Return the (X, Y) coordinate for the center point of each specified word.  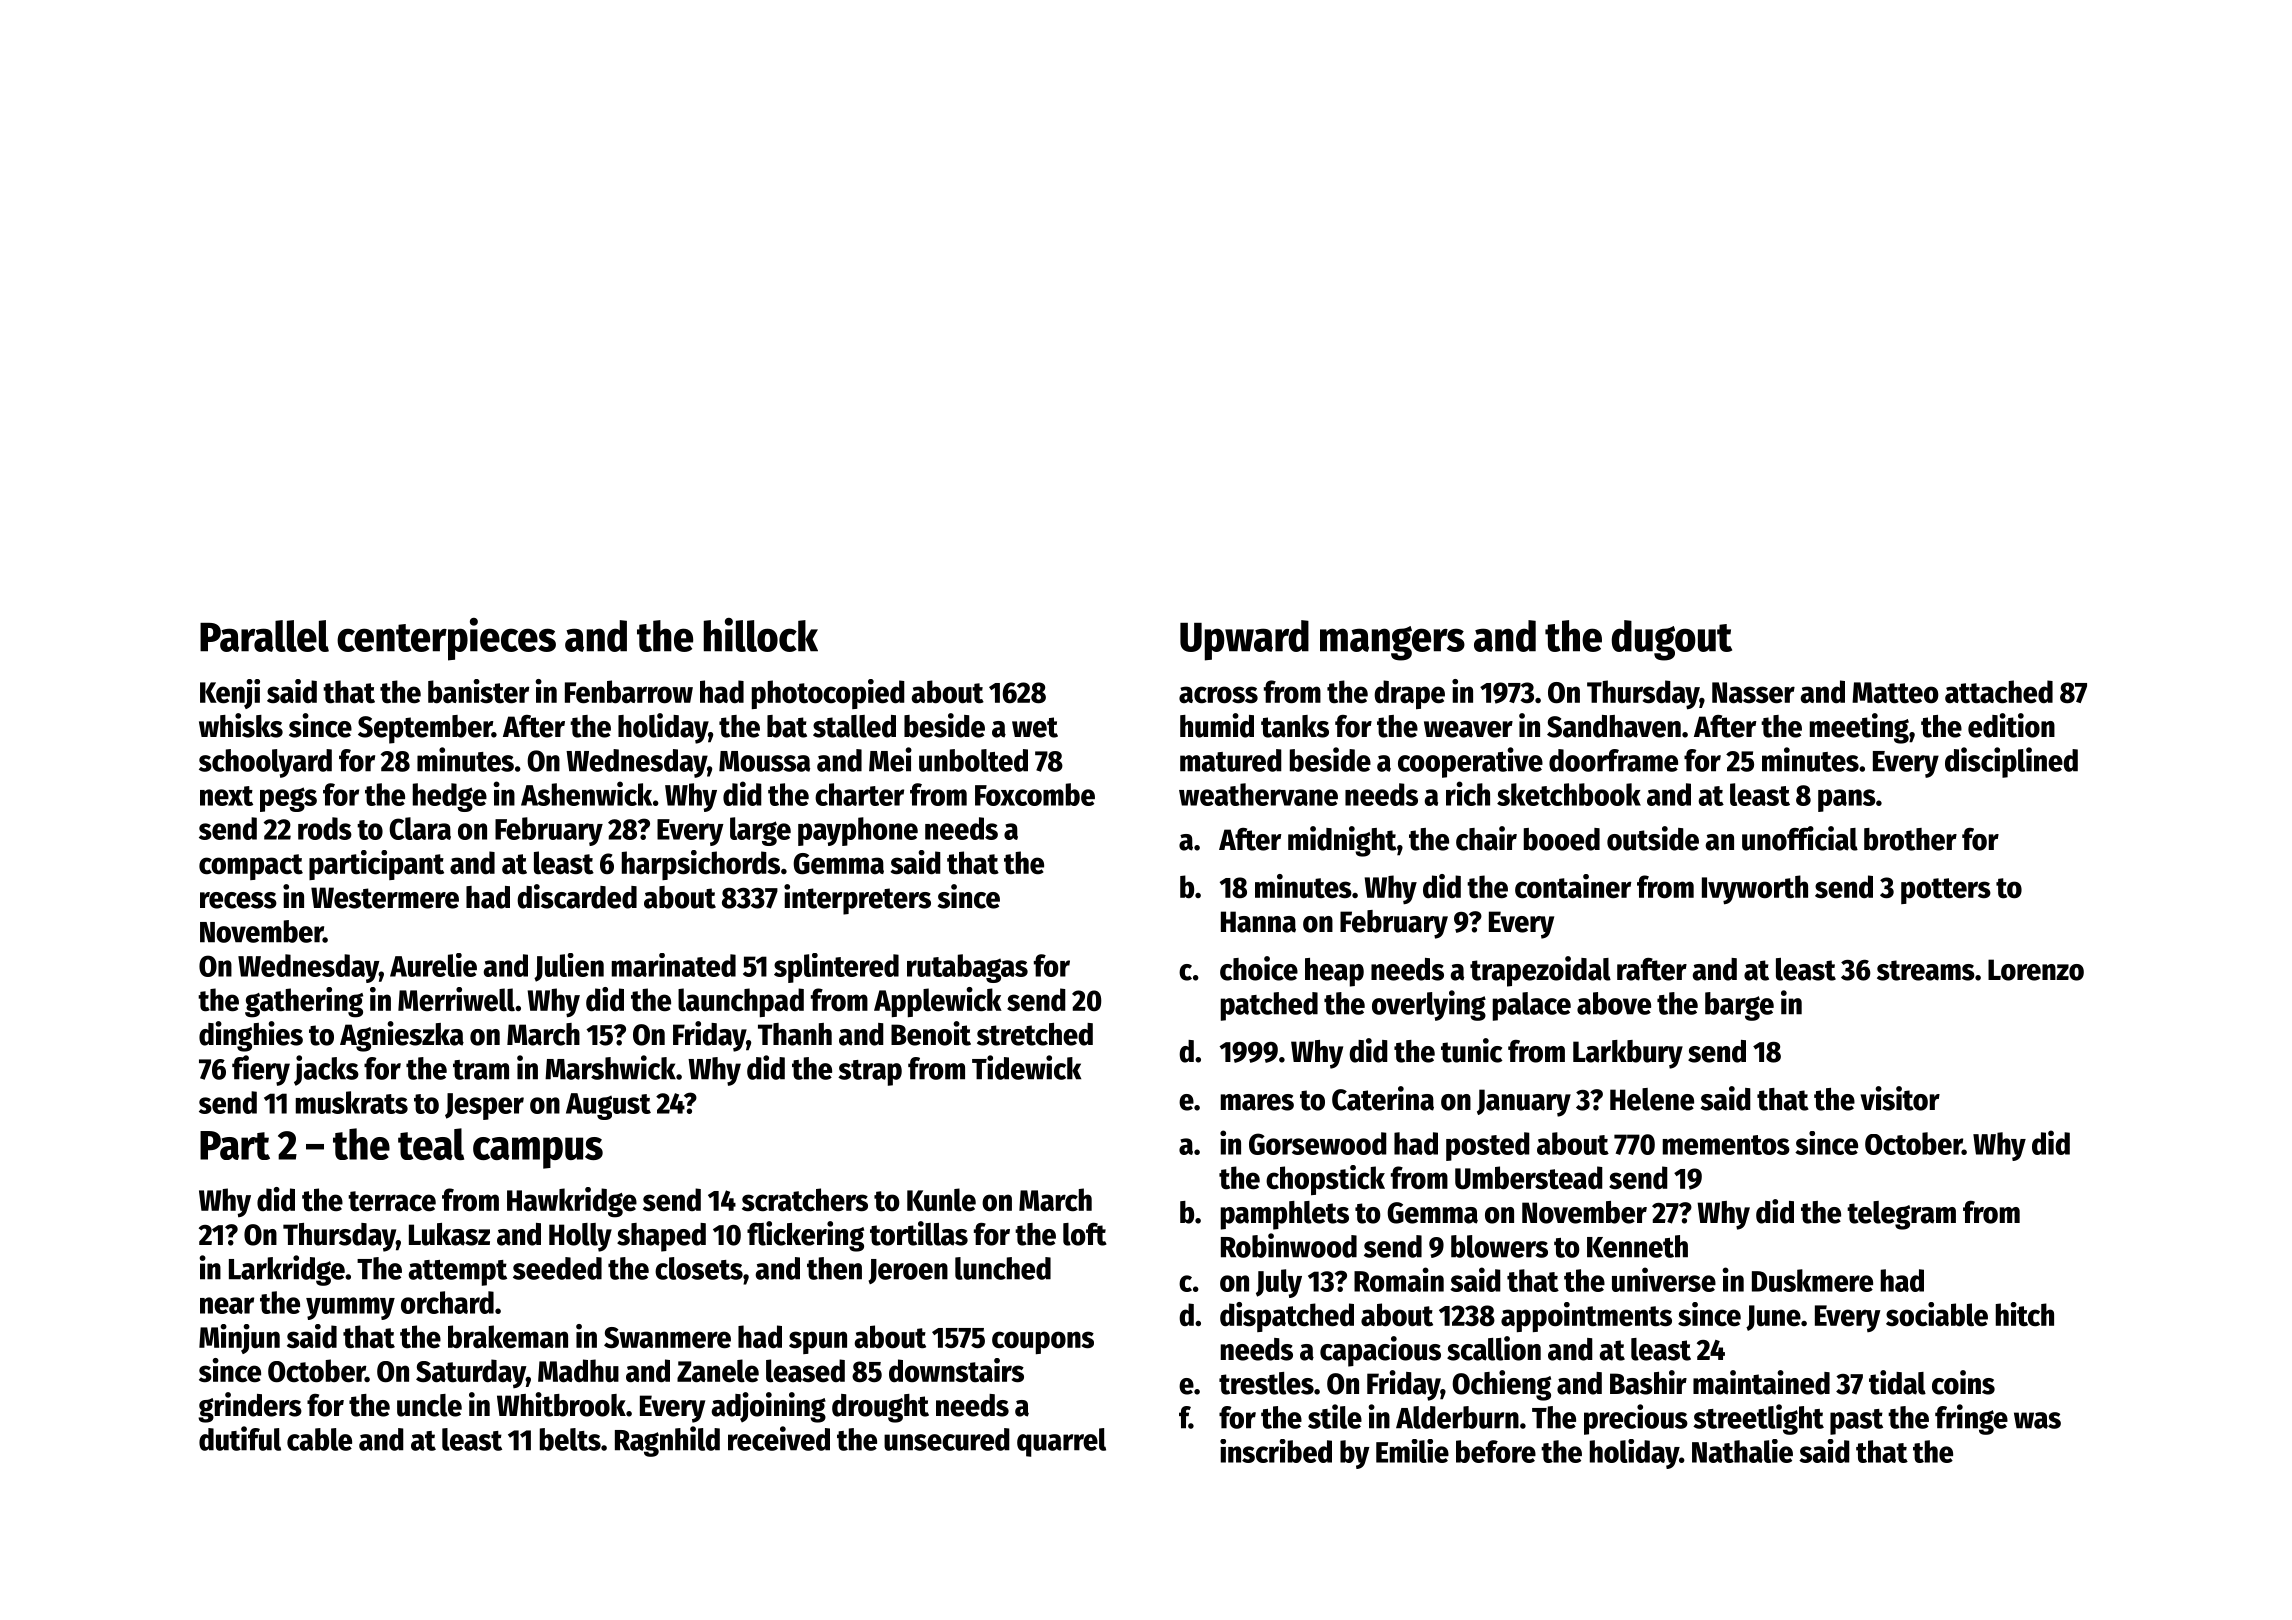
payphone (858, 831)
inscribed (1276, 1451)
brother (1910, 839)
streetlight (1758, 1419)
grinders (250, 1407)
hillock (761, 635)
